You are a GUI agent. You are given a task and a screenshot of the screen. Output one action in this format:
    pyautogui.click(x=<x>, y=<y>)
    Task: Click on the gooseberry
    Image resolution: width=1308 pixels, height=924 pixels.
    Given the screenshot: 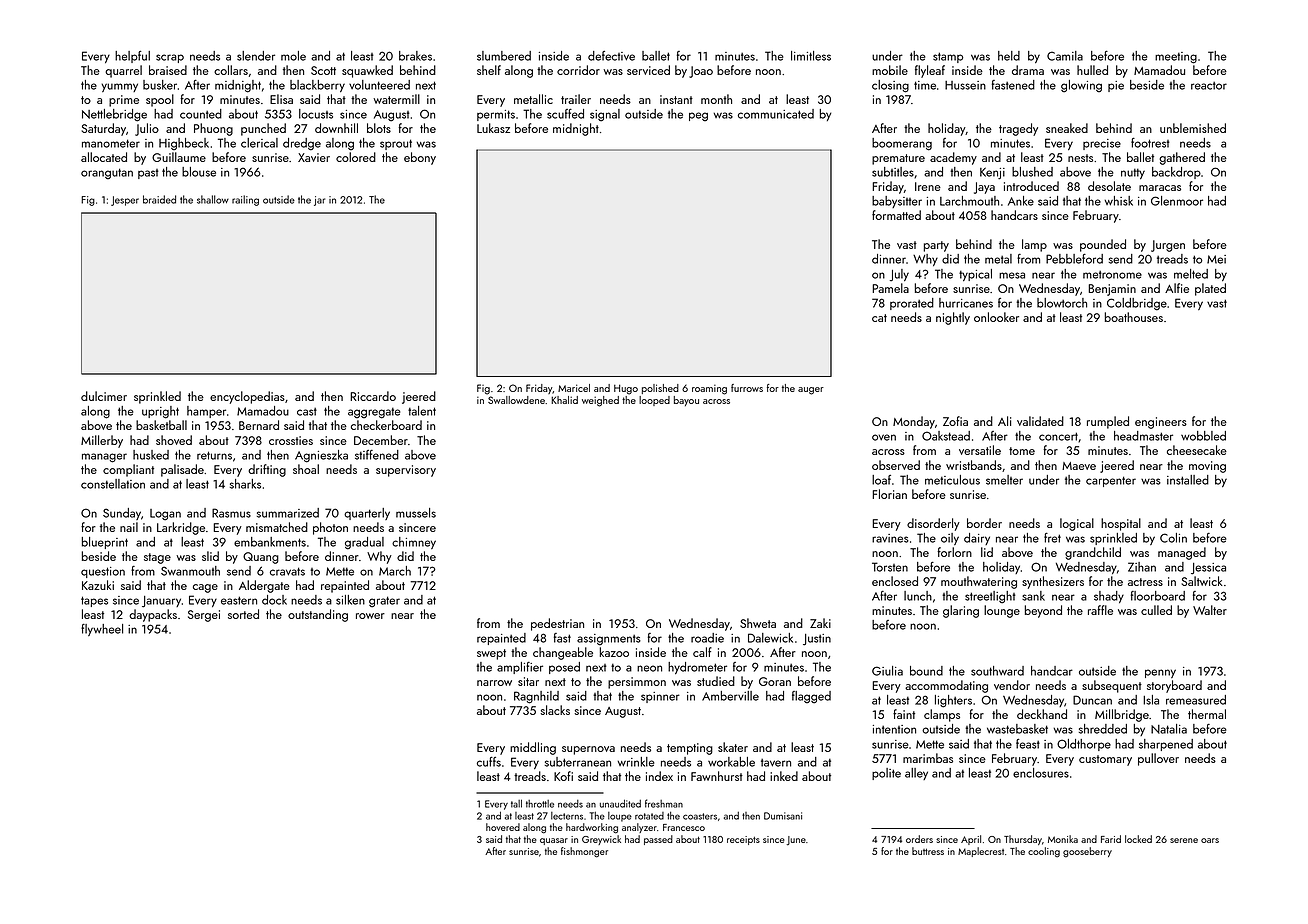 What is the action you would take?
    pyautogui.click(x=1087, y=852)
